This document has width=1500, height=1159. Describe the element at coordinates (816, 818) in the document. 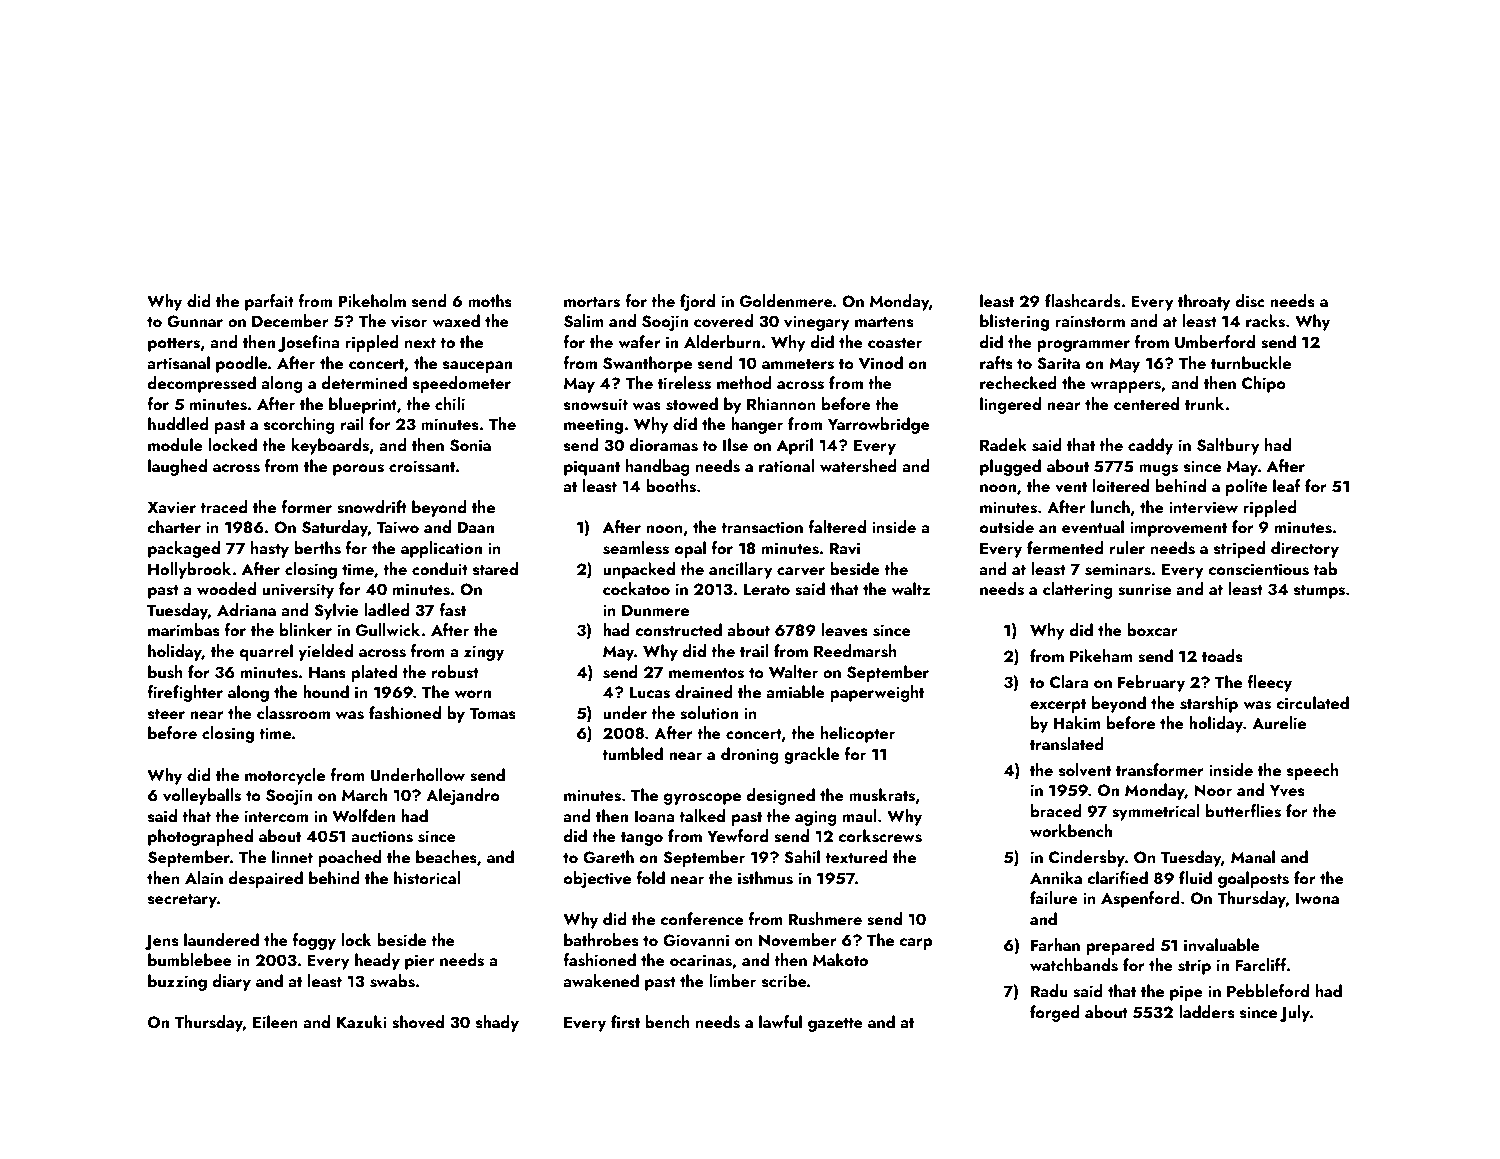

I see `aging` at that location.
